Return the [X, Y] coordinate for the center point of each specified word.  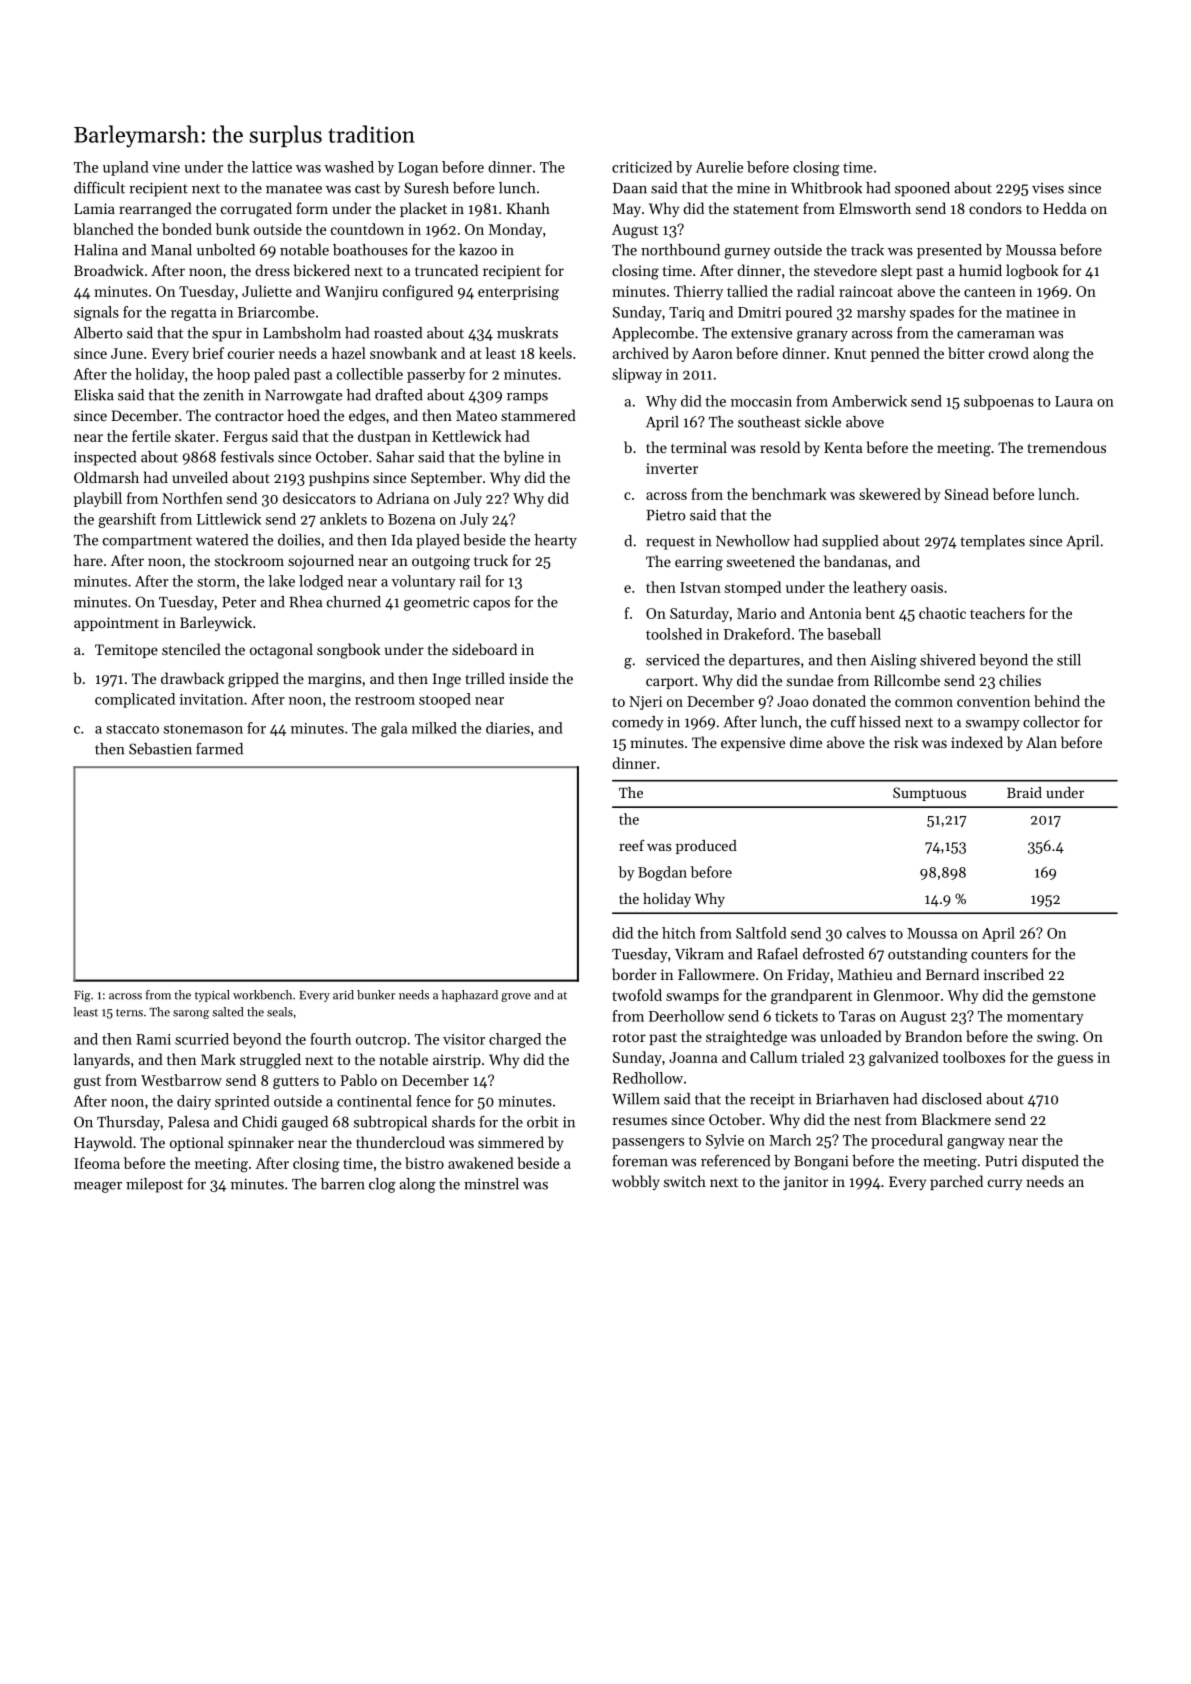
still [1069, 660]
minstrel [491, 1184]
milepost [154, 1185]
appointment [116, 624]
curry [1005, 1184]
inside [528, 678]
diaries [508, 728]
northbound [680, 250]
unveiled [200, 477]
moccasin [761, 401]
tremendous [1066, 447]
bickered [322, 270]
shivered [948, 660]
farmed [219, 749]
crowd [1009, 353]
